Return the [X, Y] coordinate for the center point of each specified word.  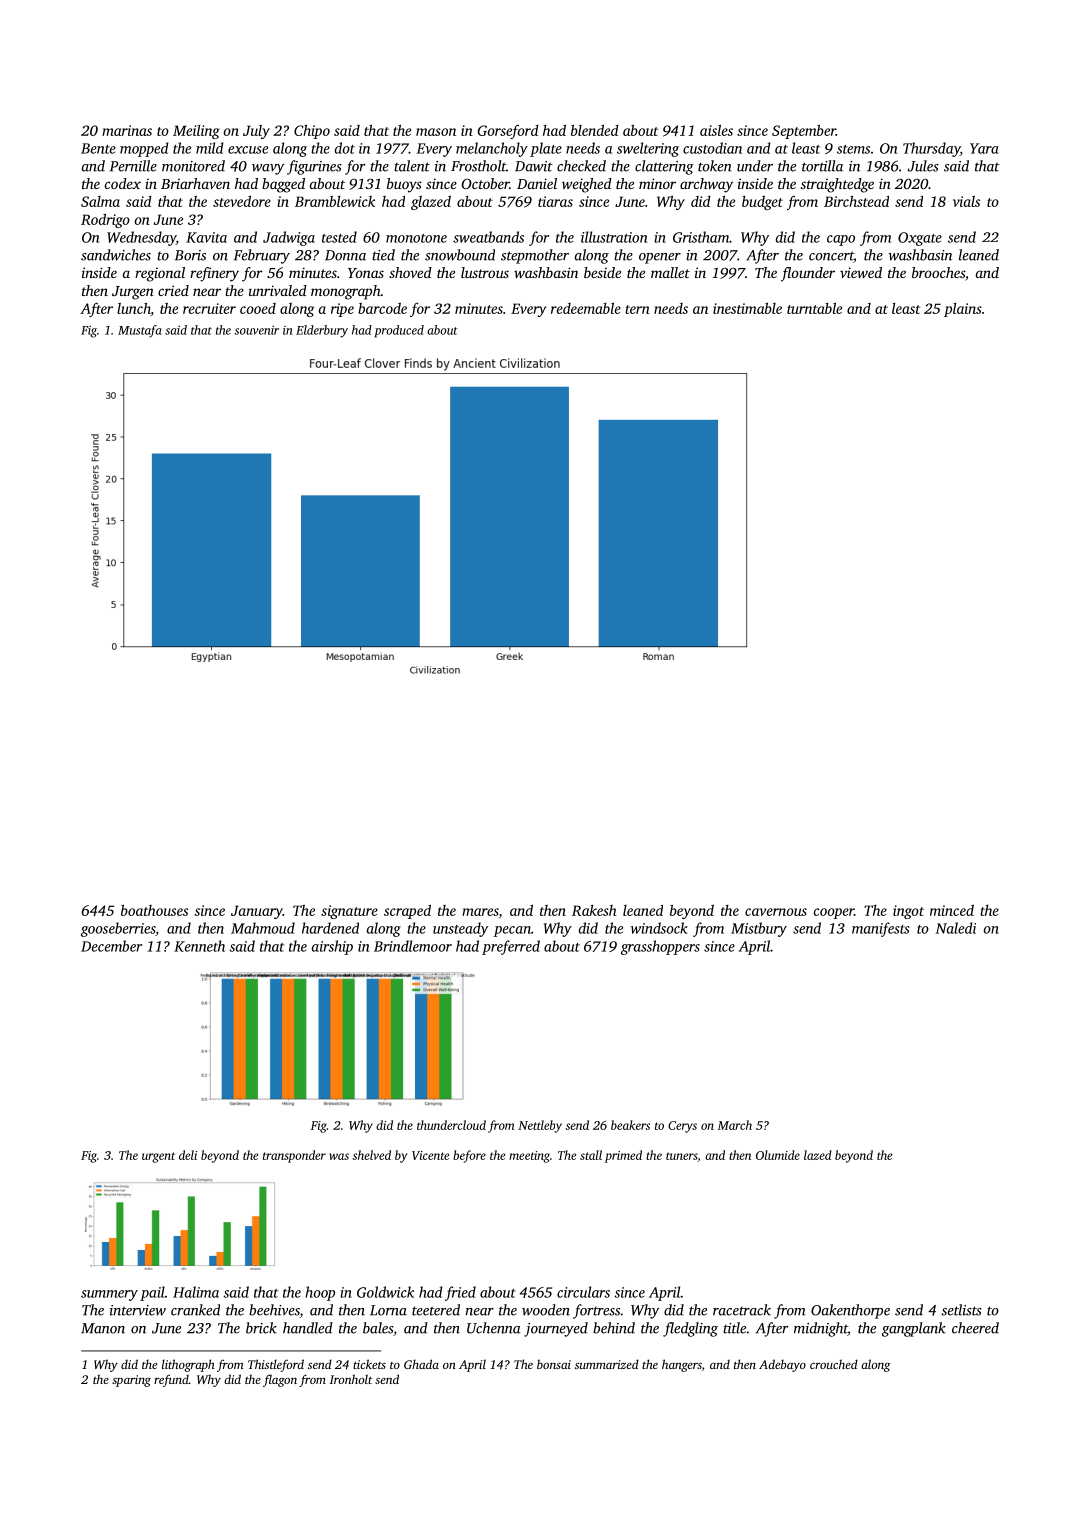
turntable [814, 308]
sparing [131, 1381]
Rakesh [594, 910]
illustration [614, 237]
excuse [248, 150]
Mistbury [759, 929]
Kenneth [199, 946]
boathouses [154, 910]
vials [966, 201]
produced [399, 331]
